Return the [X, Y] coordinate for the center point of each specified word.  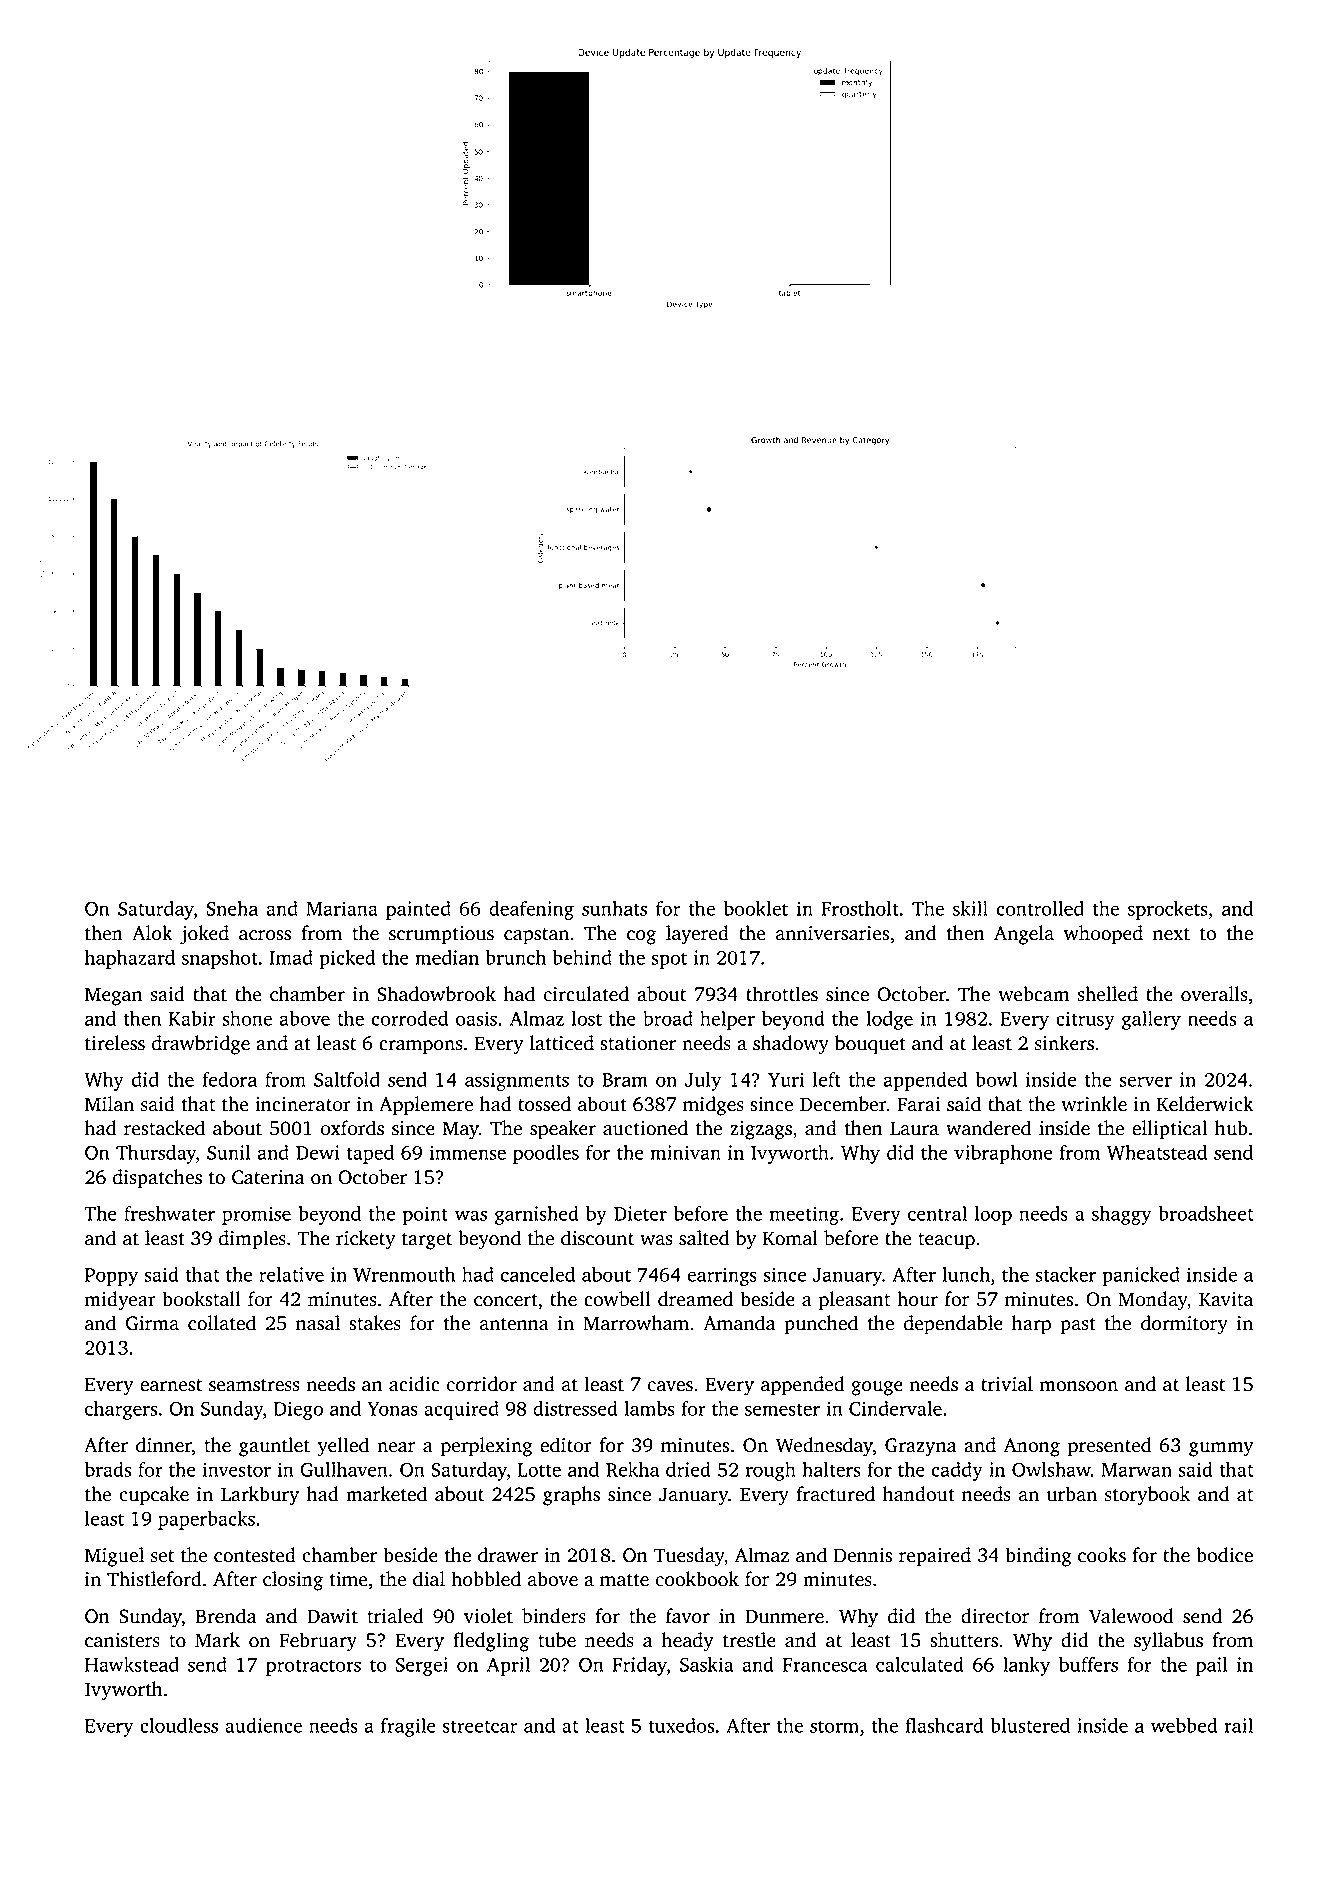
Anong [1032, 1447]
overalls [1214, 994]
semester [782, 1409]
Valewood [1131, 1616]
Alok [152, 933]
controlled [1040, 908]
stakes [375, 1323]
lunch [966, 1274]
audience [263, 1725]
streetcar [480, 1726]
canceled [538, 1274]
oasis [476, 1018]
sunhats [614, 908]
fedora [229, 1079]
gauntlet [274, 1447]
